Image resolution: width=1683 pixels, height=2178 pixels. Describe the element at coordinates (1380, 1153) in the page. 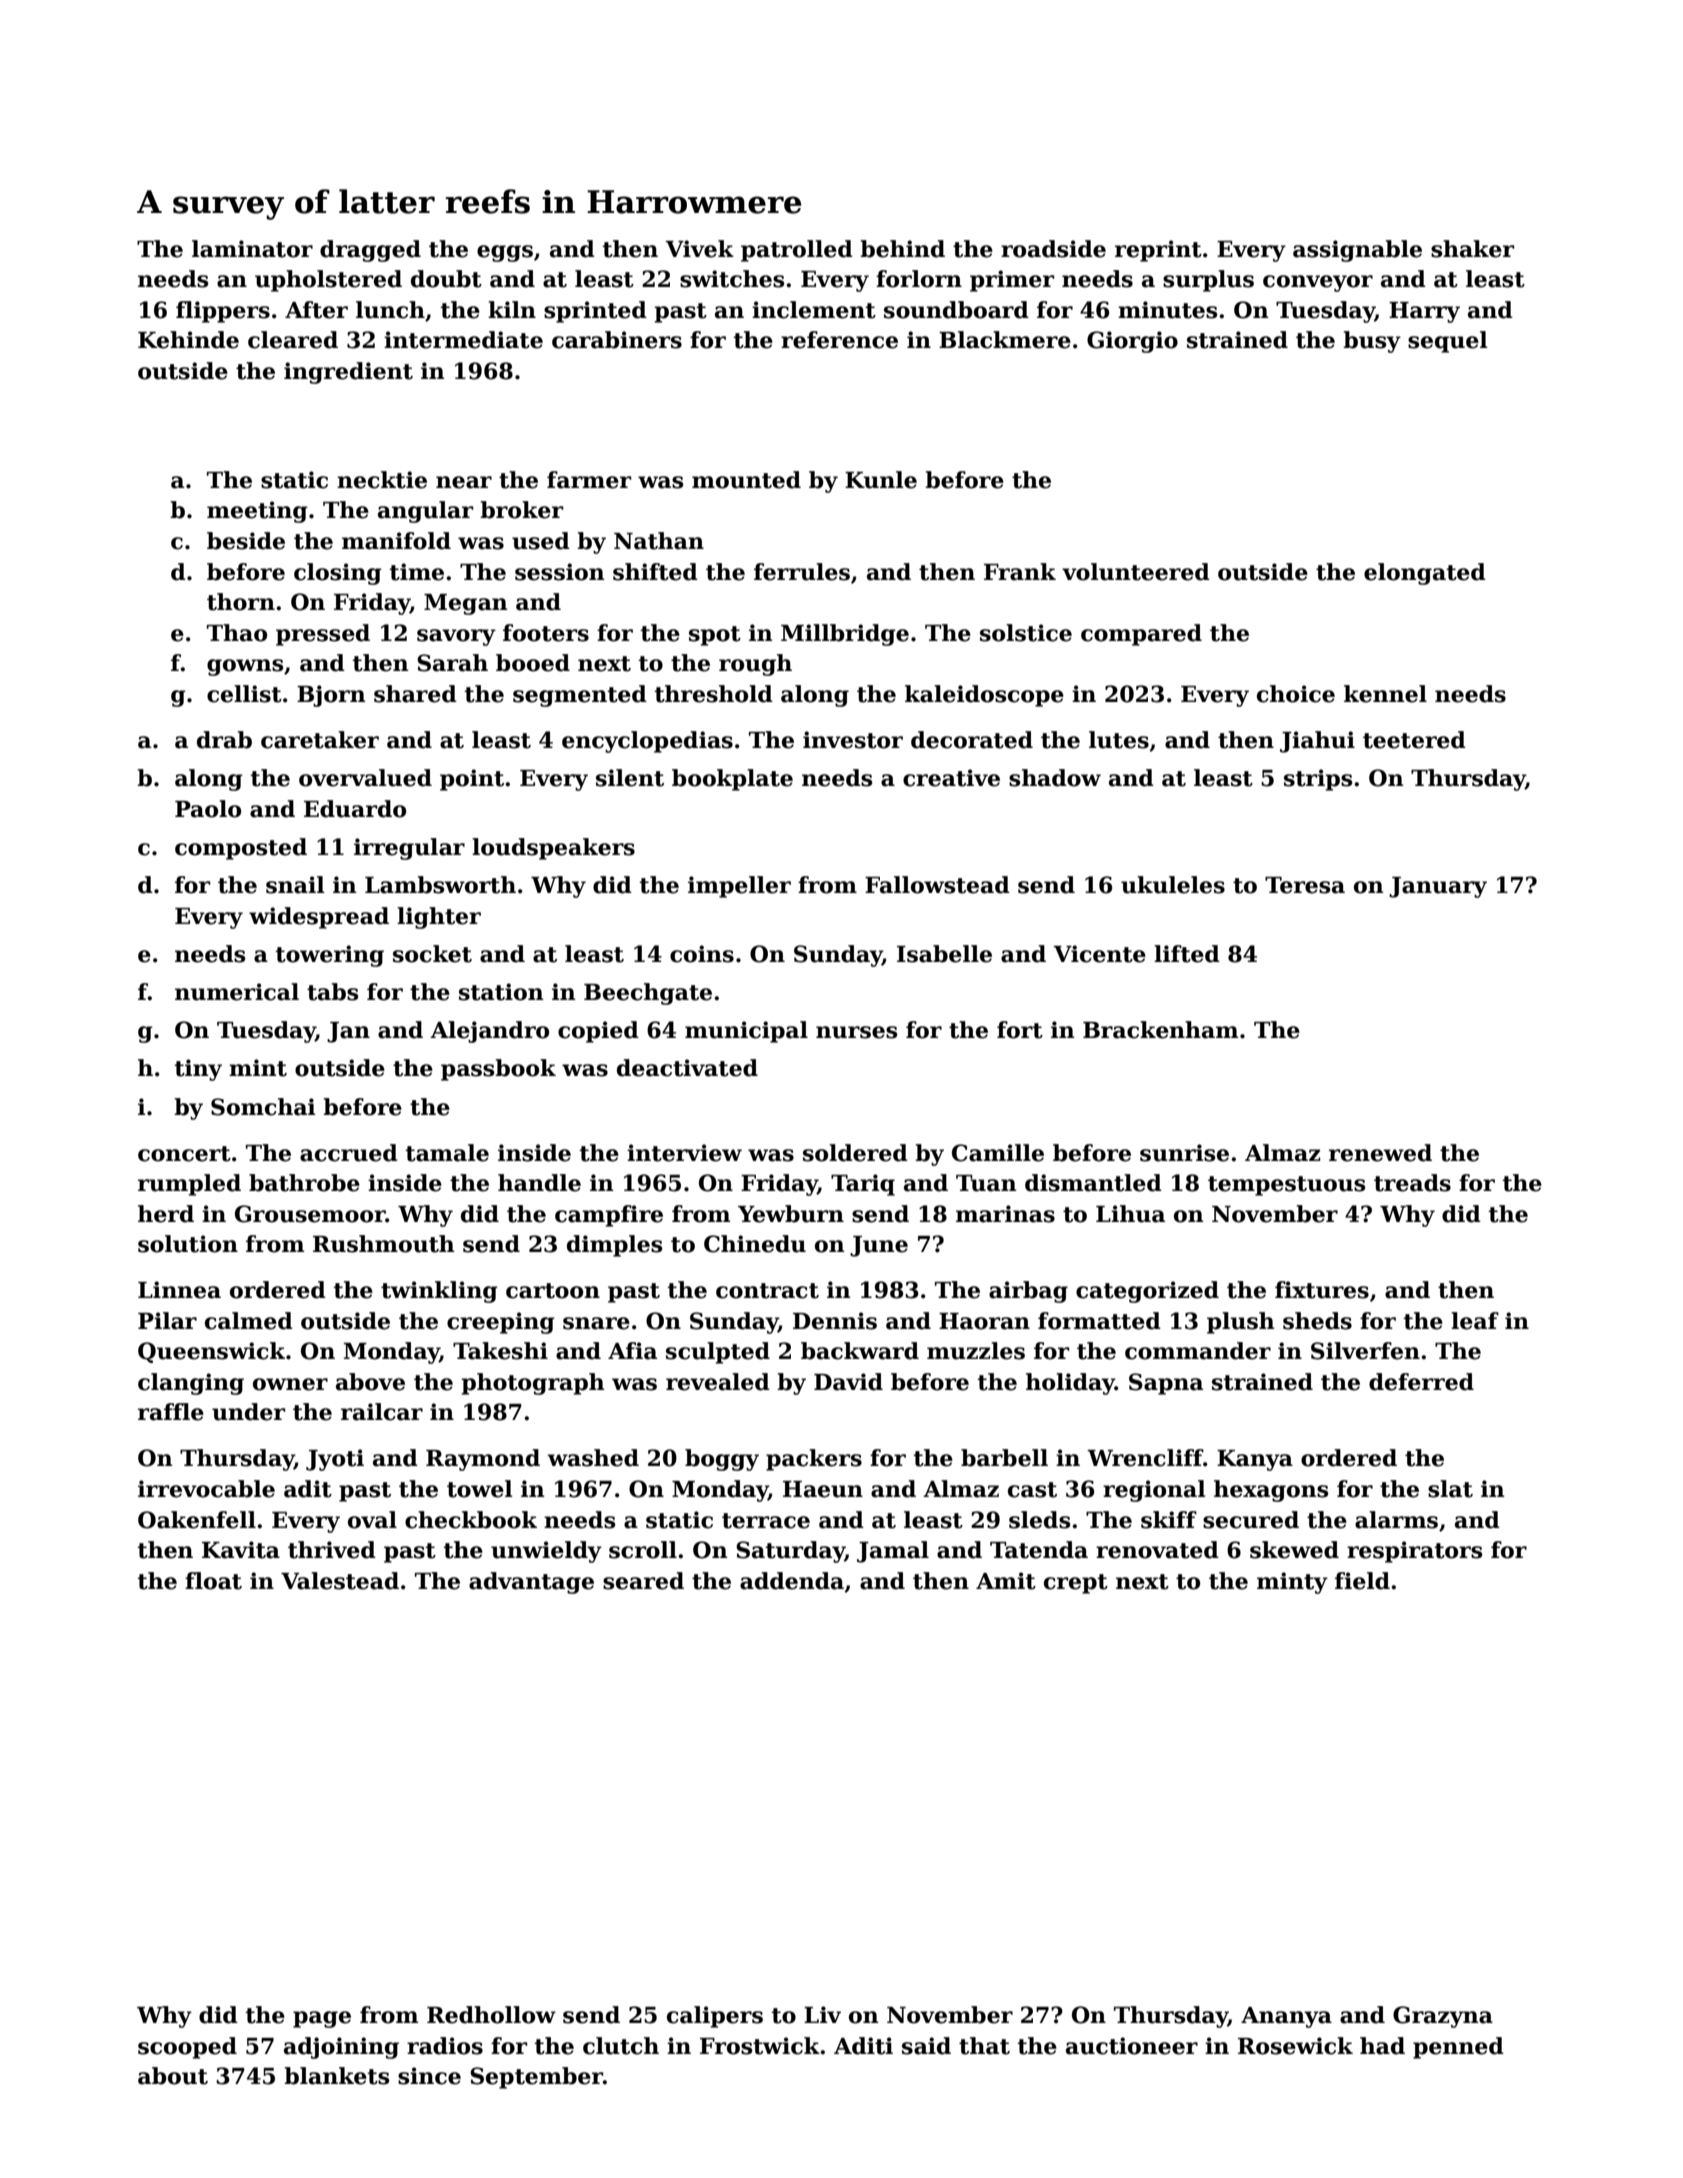

I see `renewed` at that location.
